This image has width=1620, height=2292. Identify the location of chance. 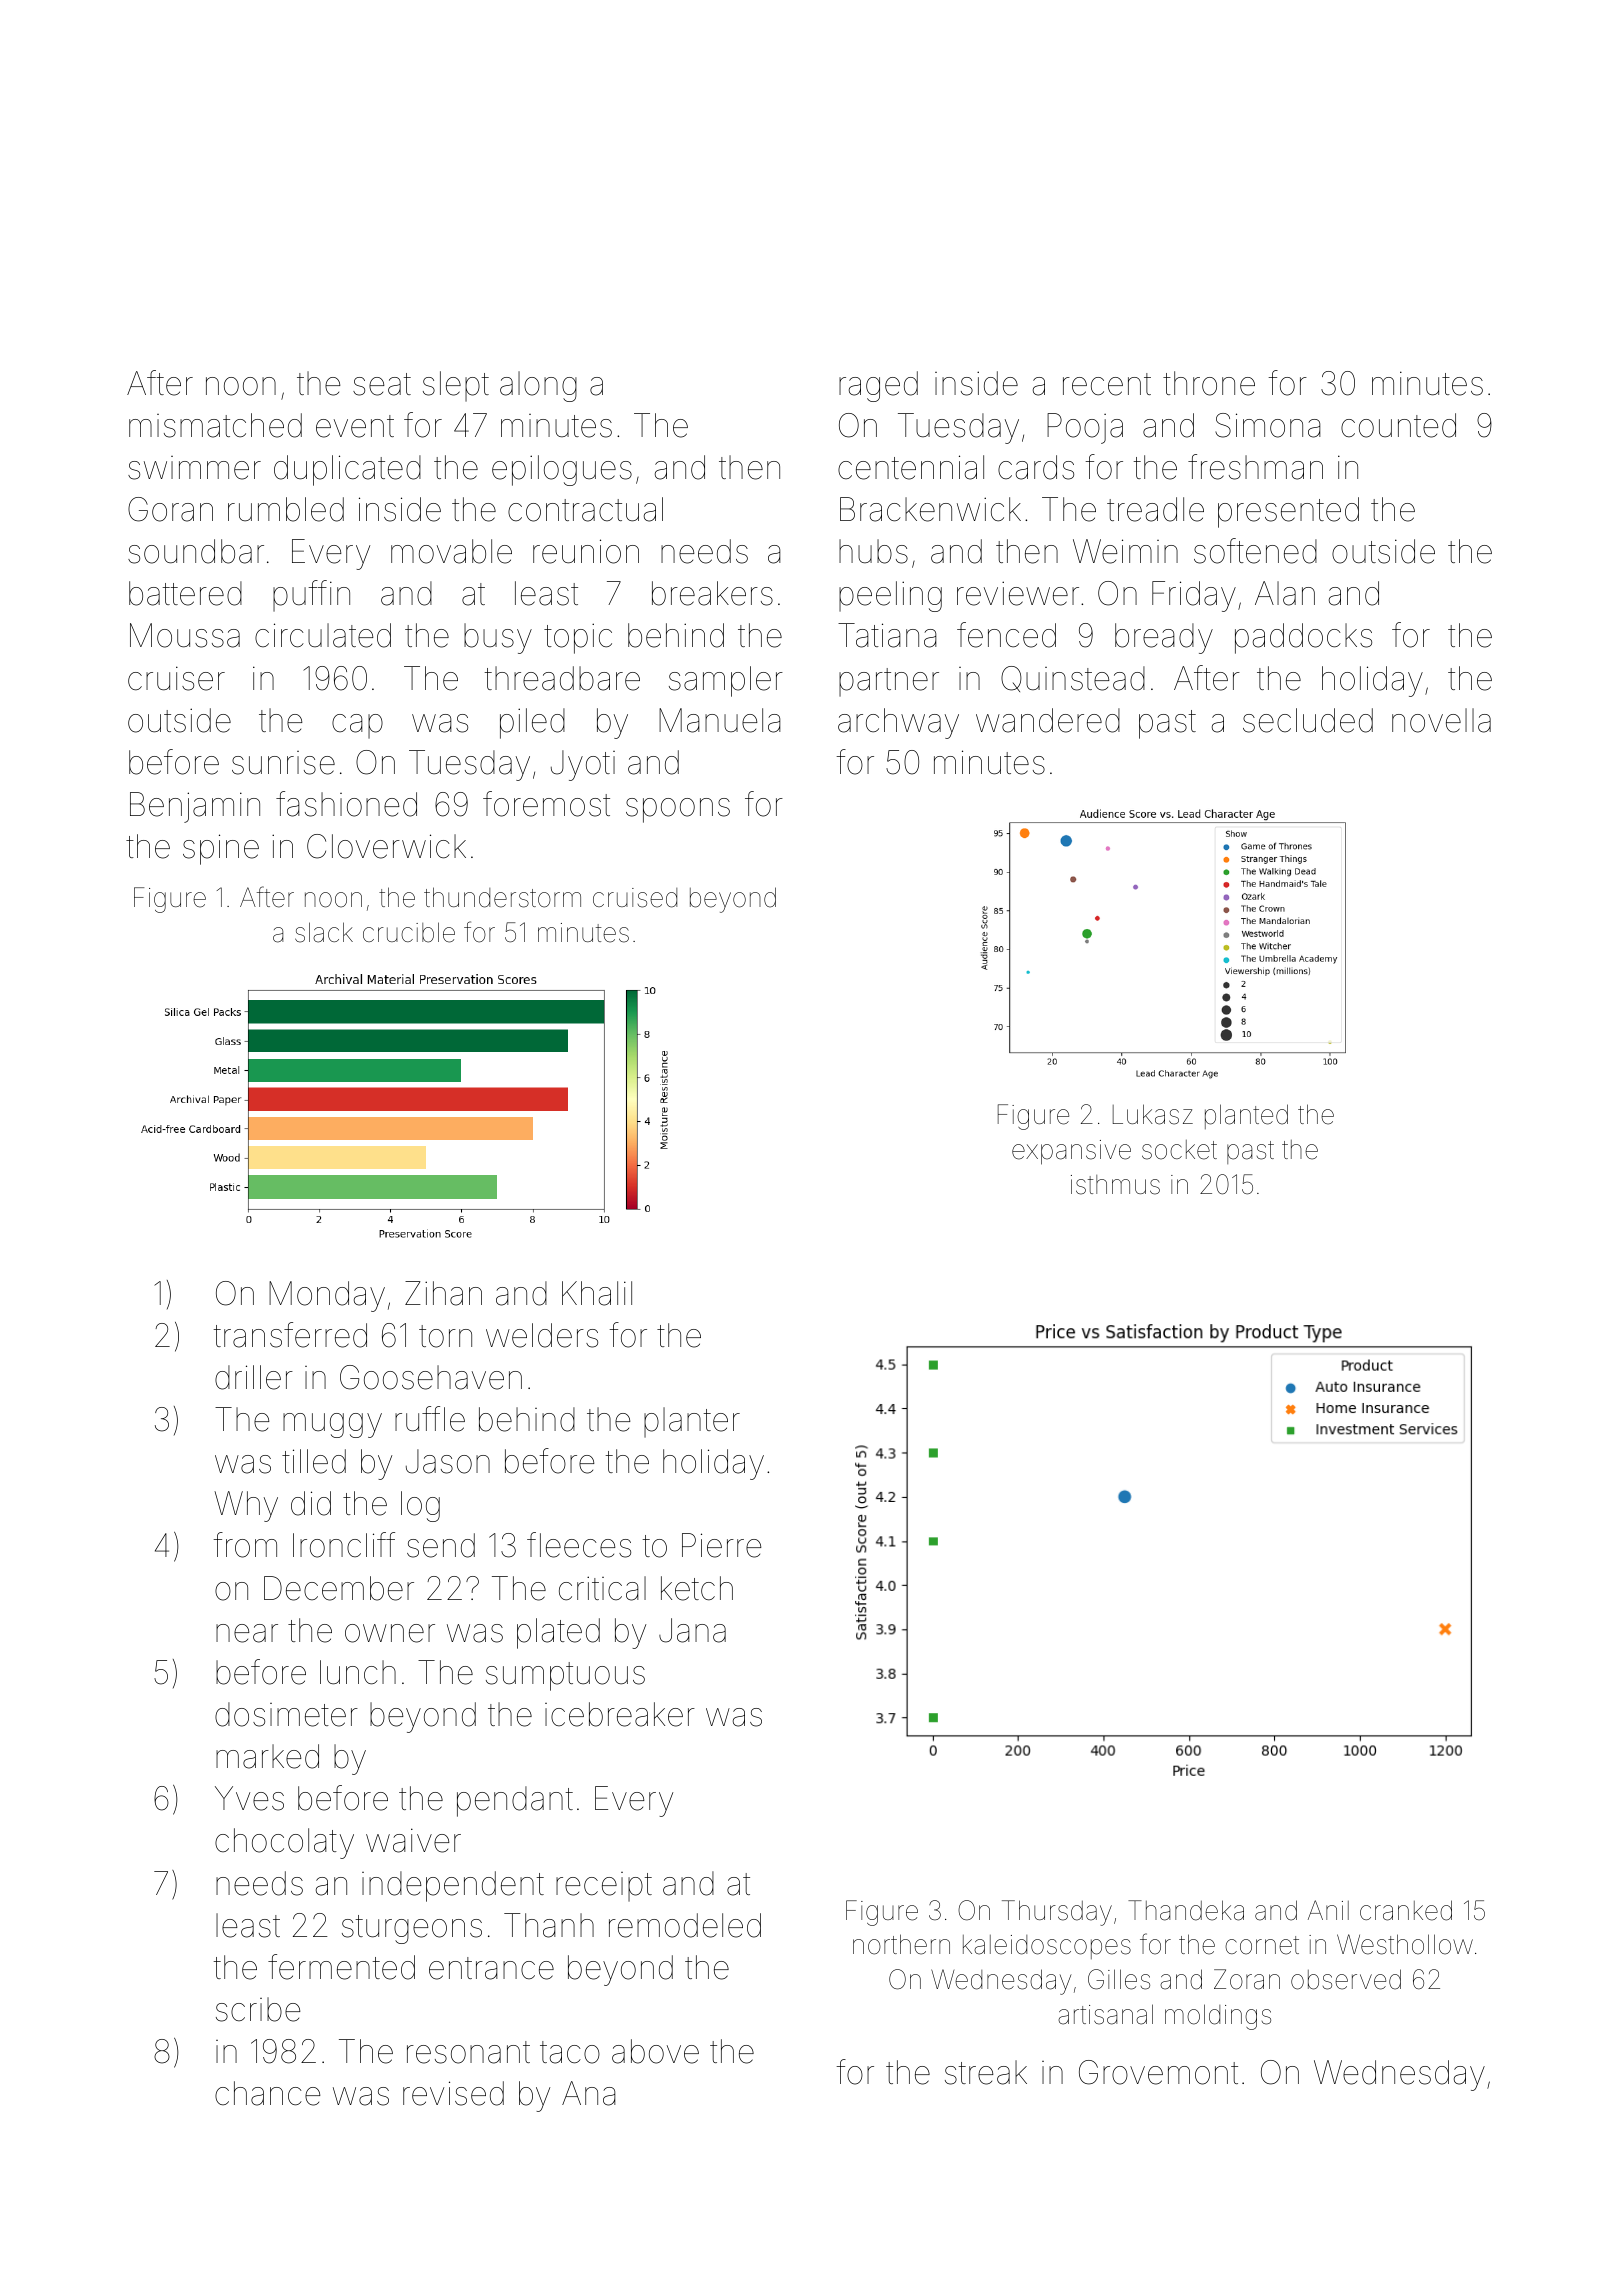
(267, 2093).
